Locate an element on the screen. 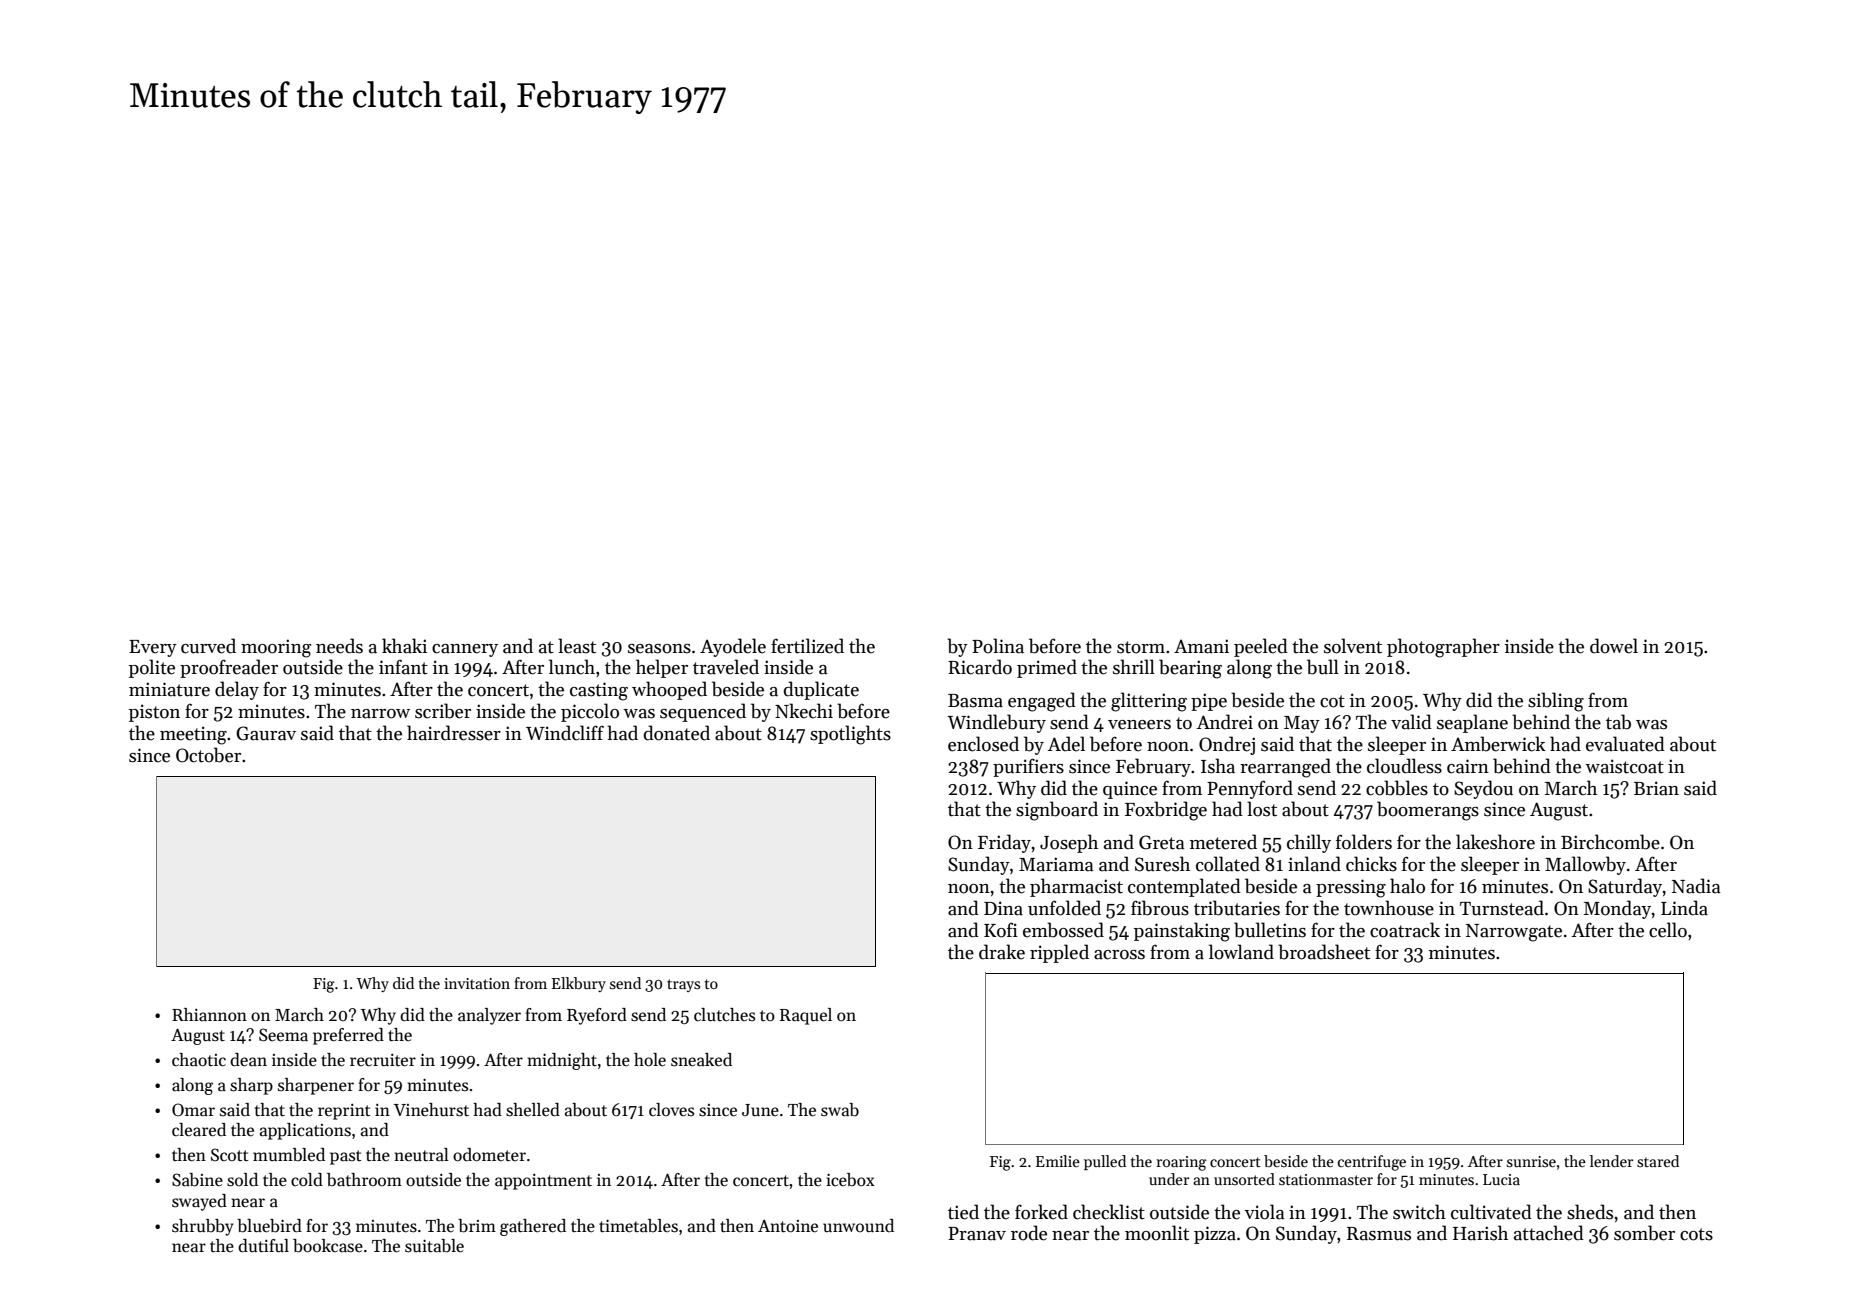 This screenshot has width=1850, height=1308. Raquel is located at coordinates (806, 1016).
